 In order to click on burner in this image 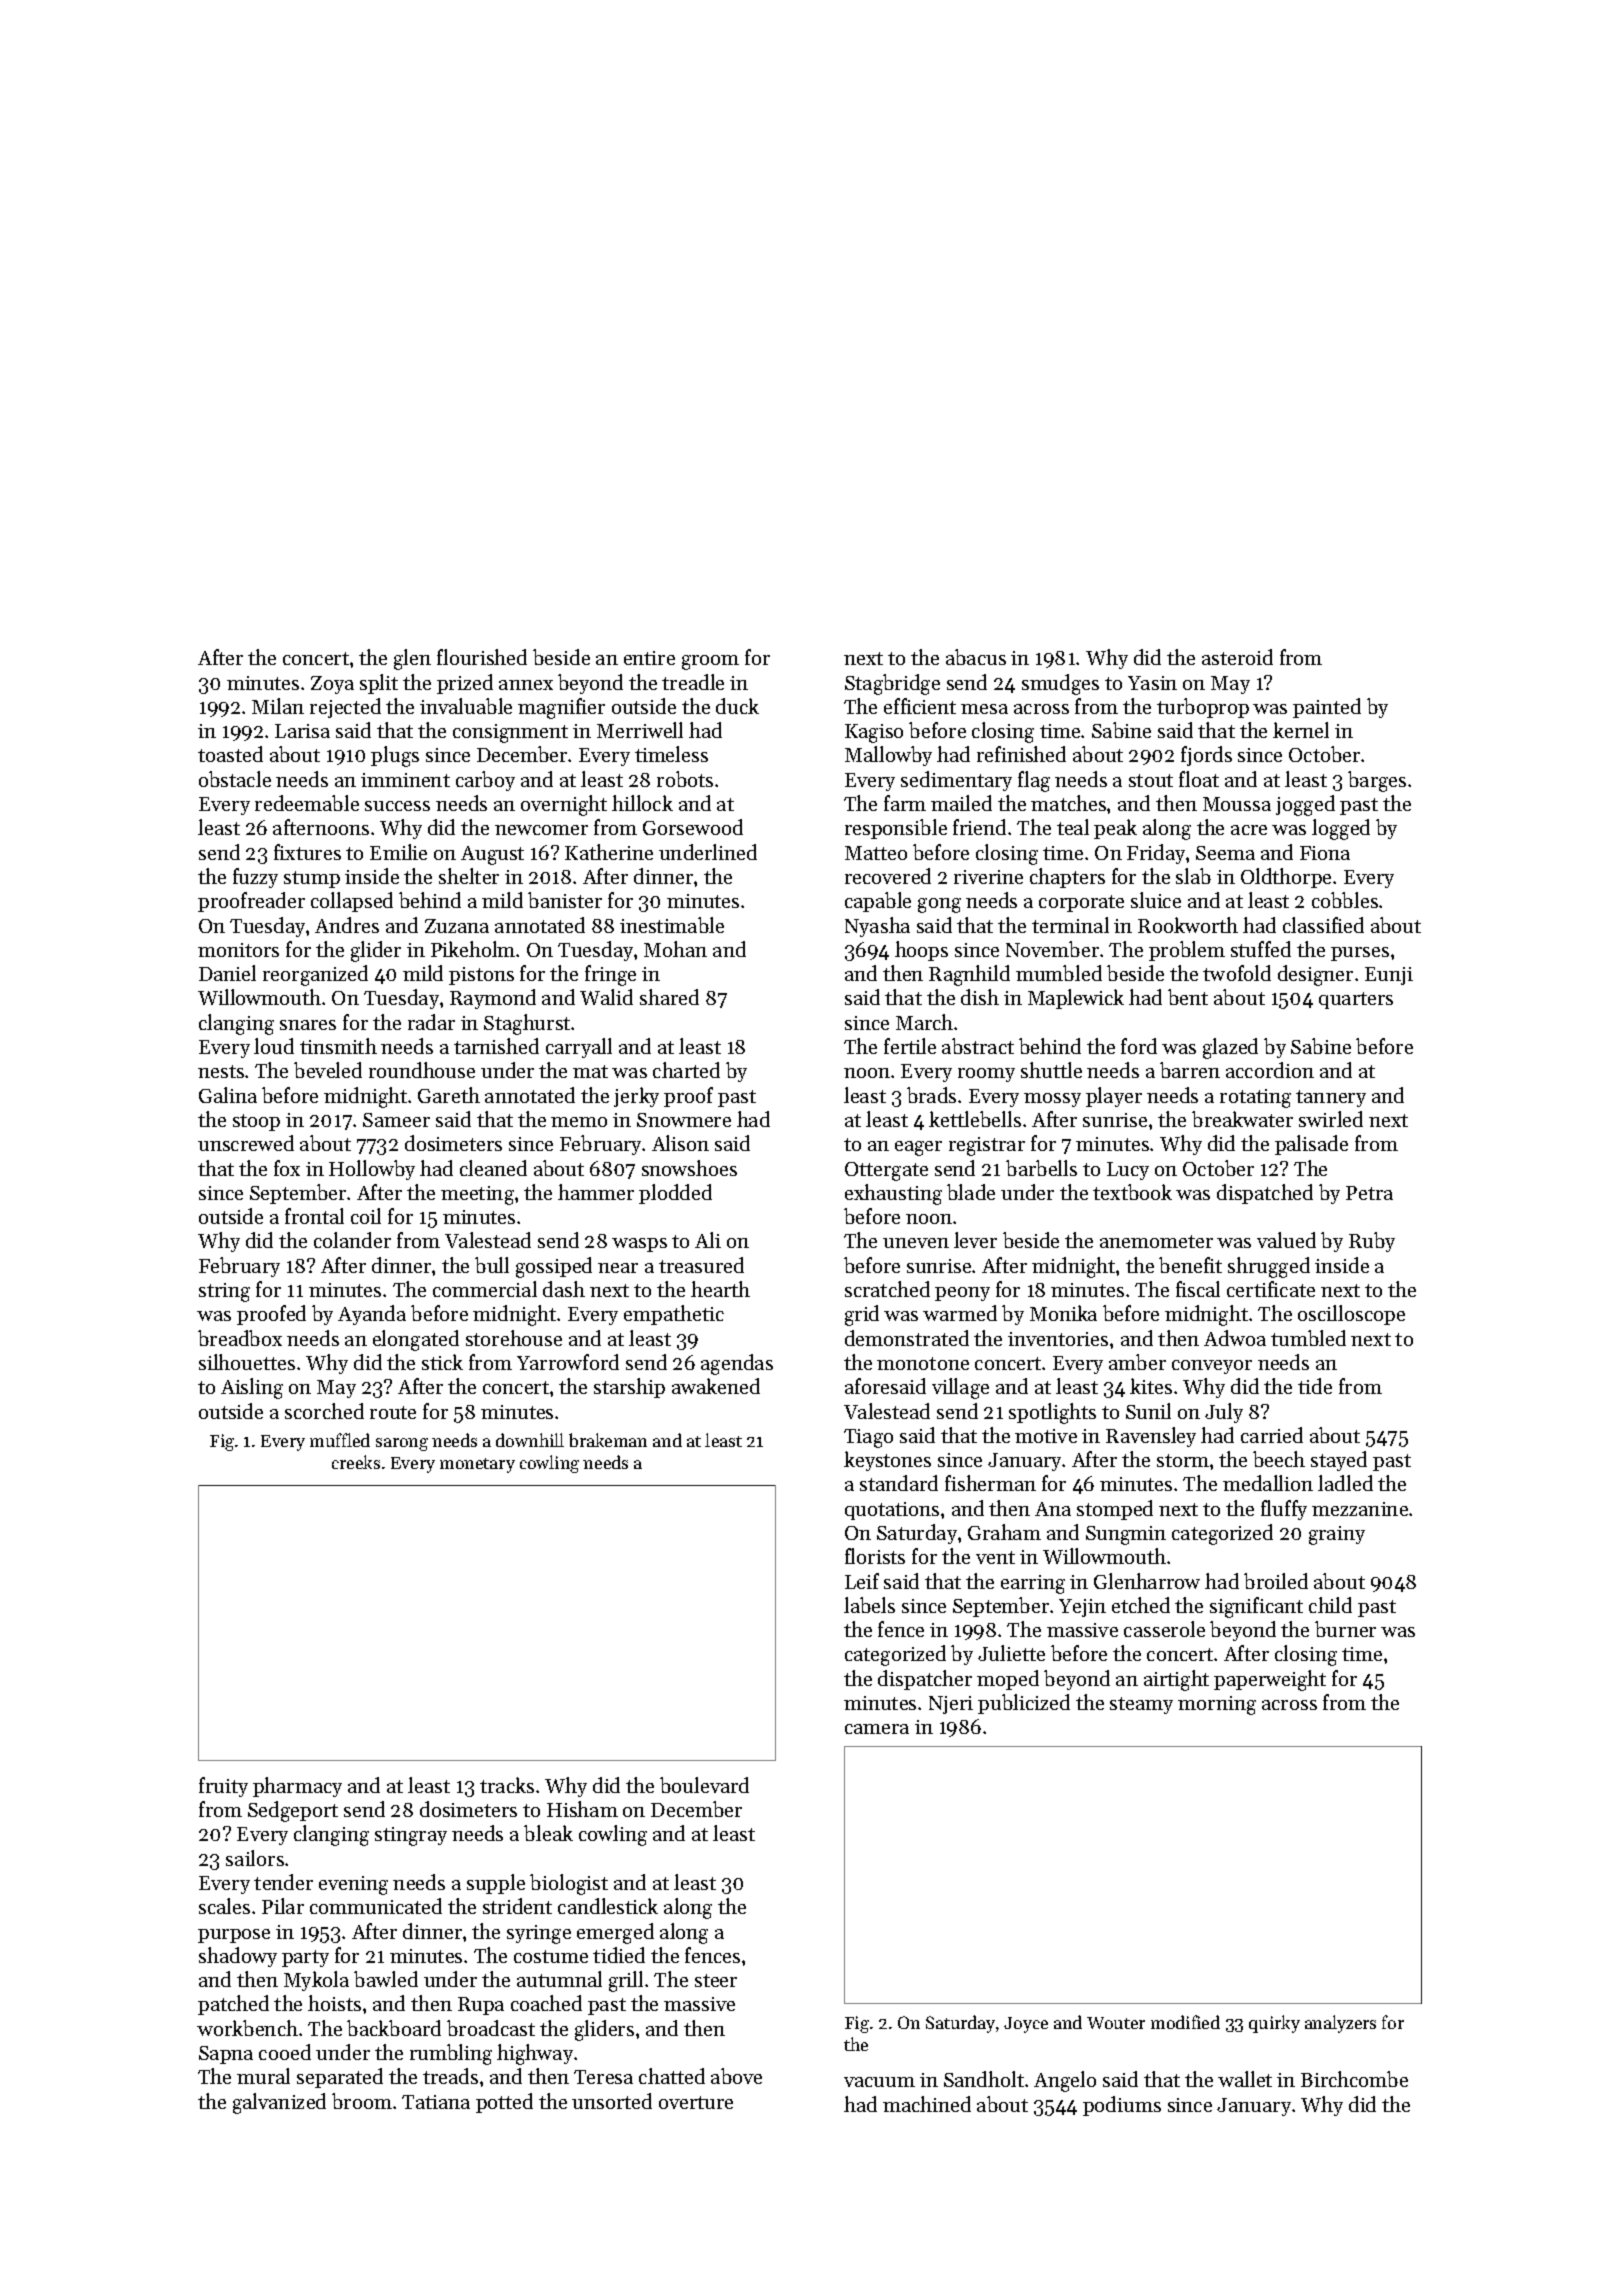, I will do `click(1345, 1629)`.
